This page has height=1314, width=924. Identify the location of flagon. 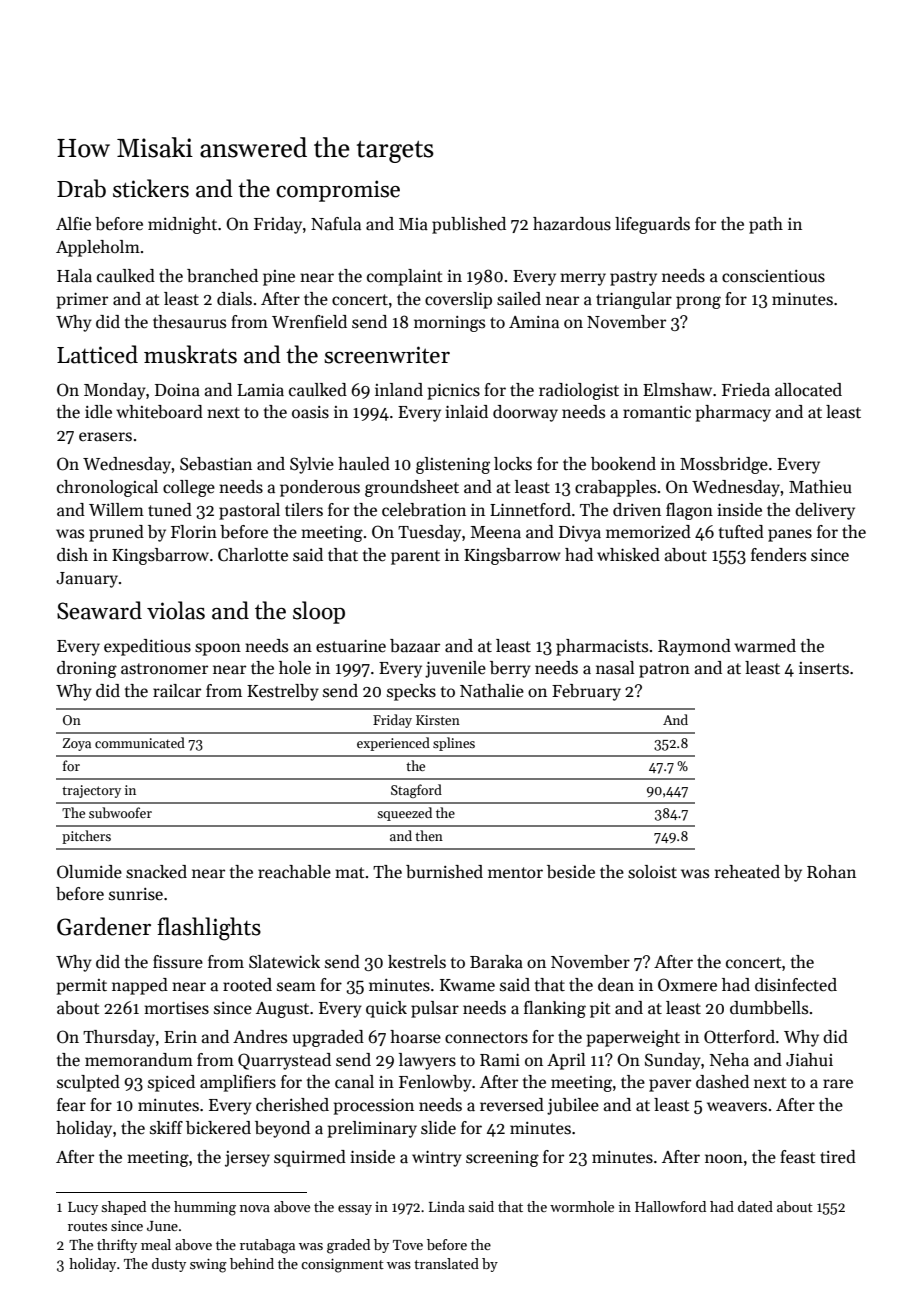
(689, 511).
